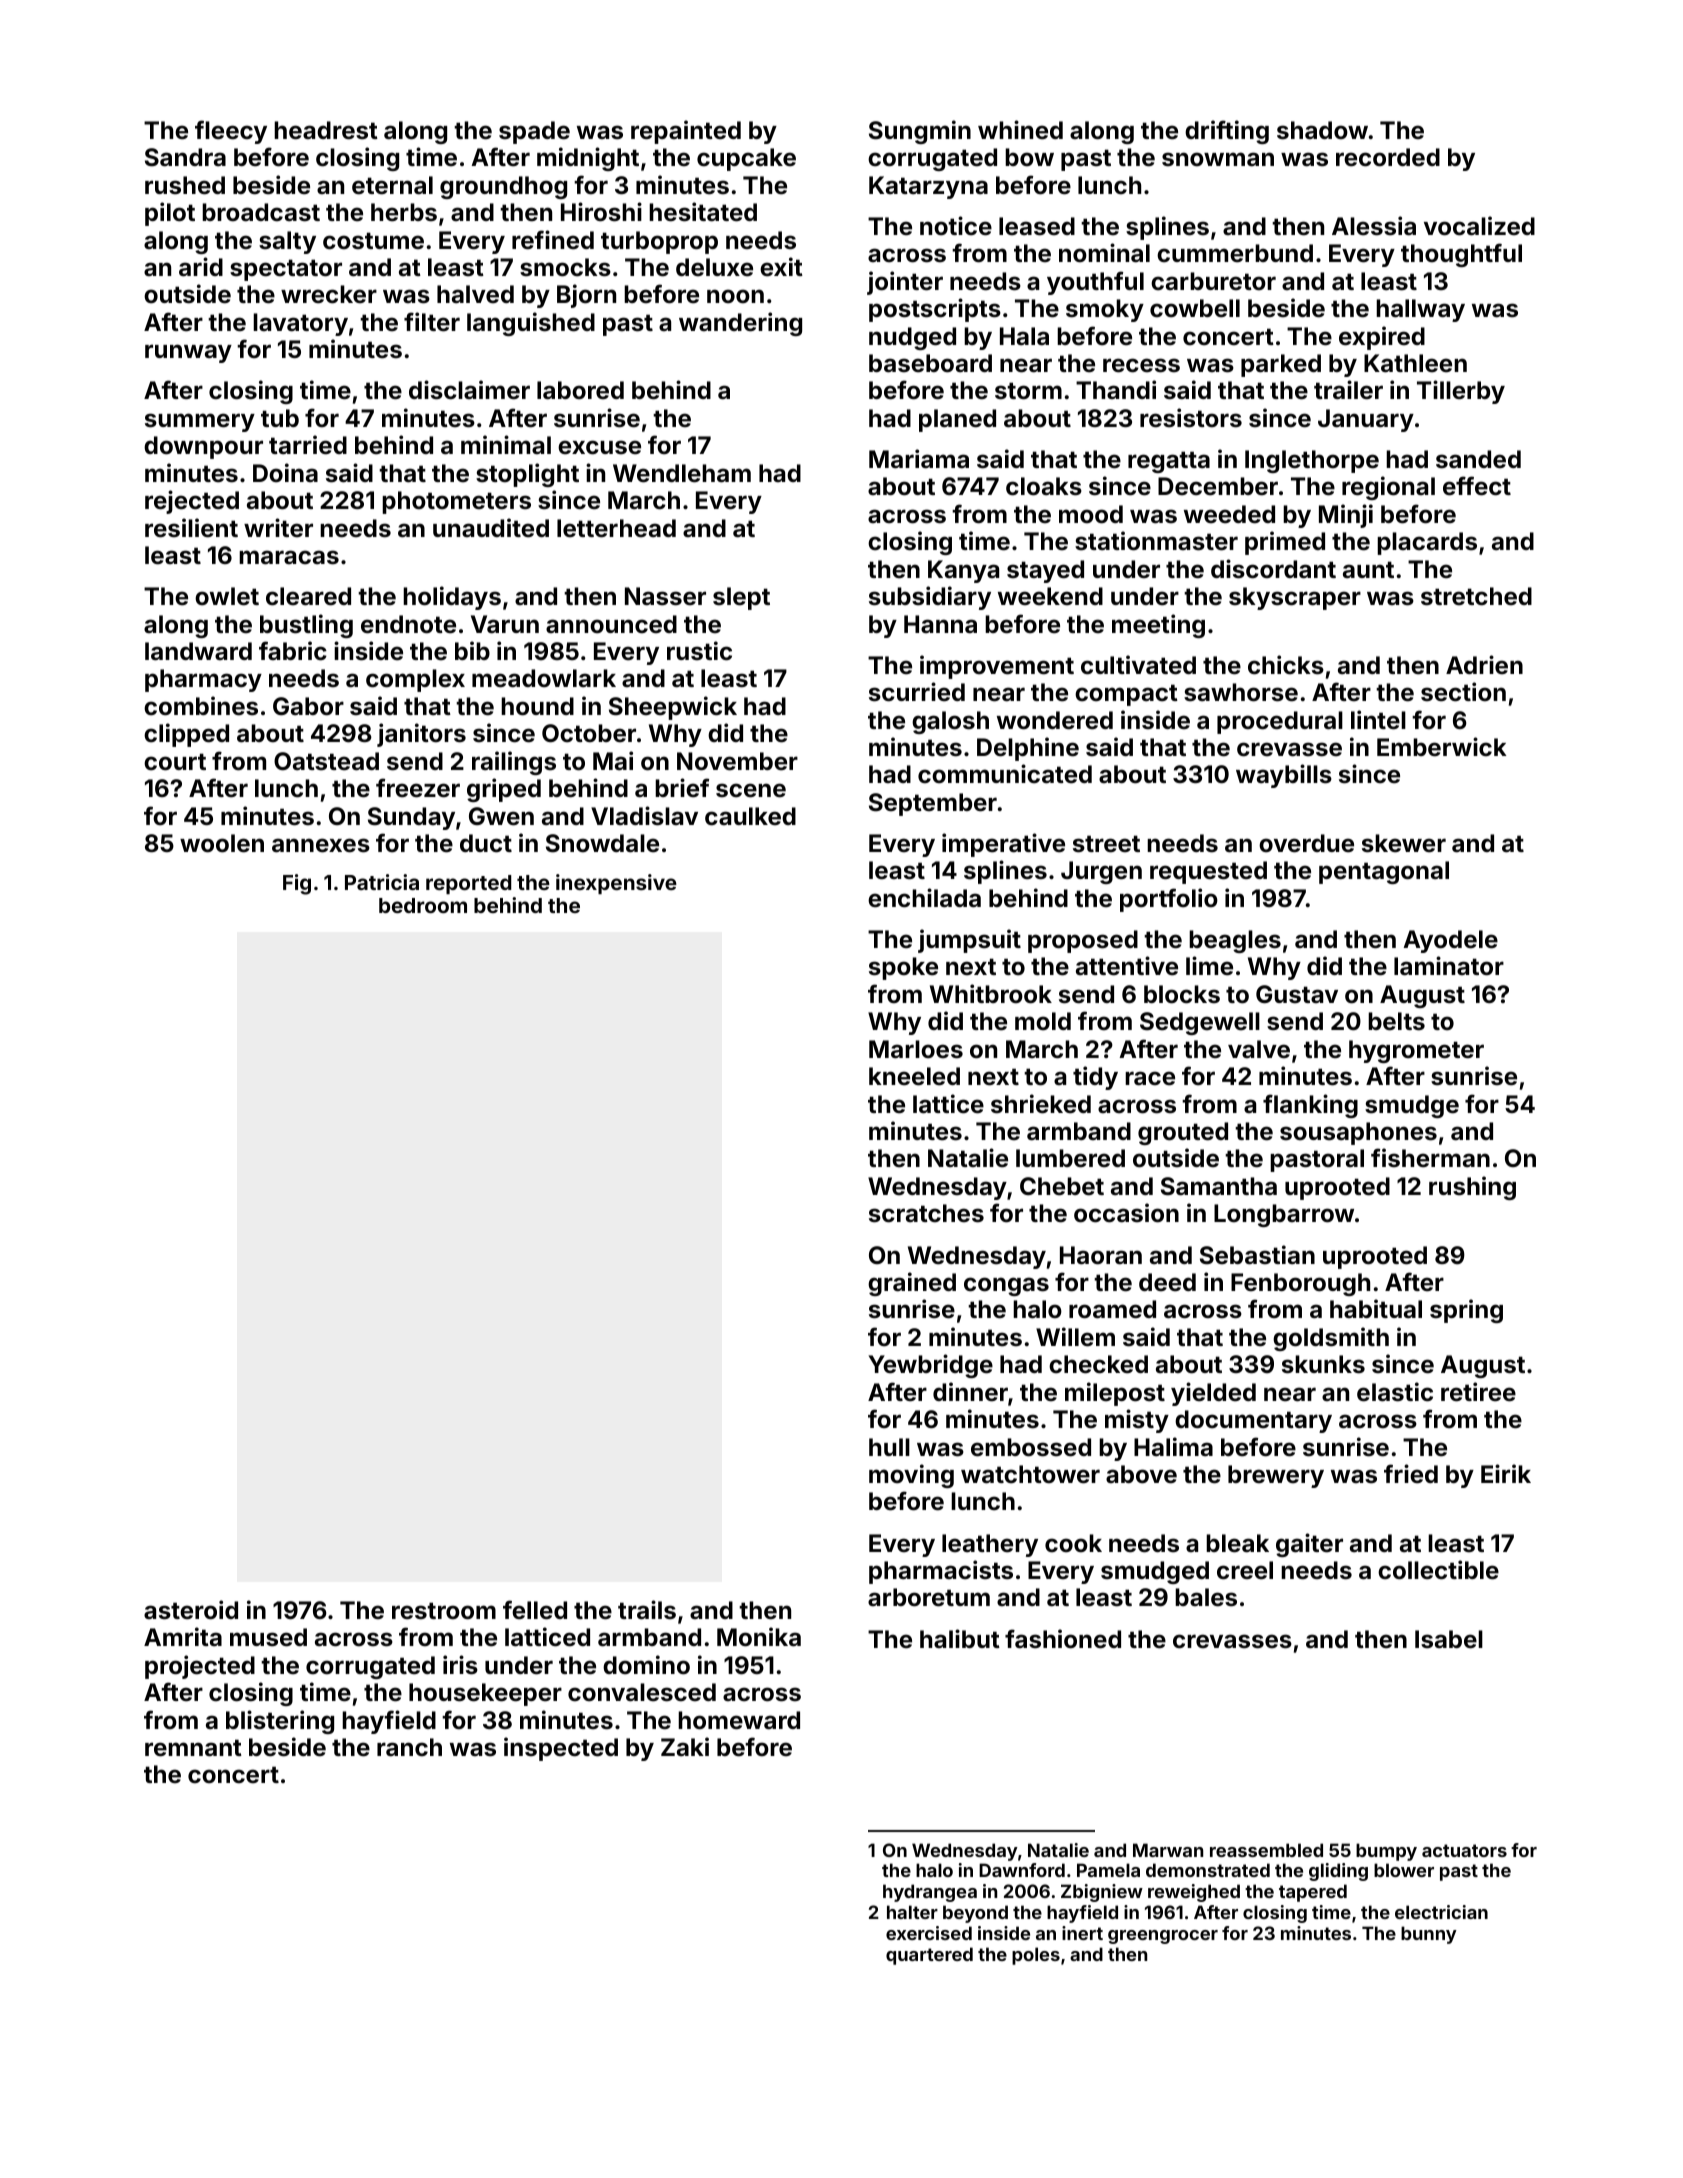 Image resolution: width=1683 pixels, height=2178 pixels. Describe the element at coordinates (682, 473) in the page. I see `Wendleham` at that location.
